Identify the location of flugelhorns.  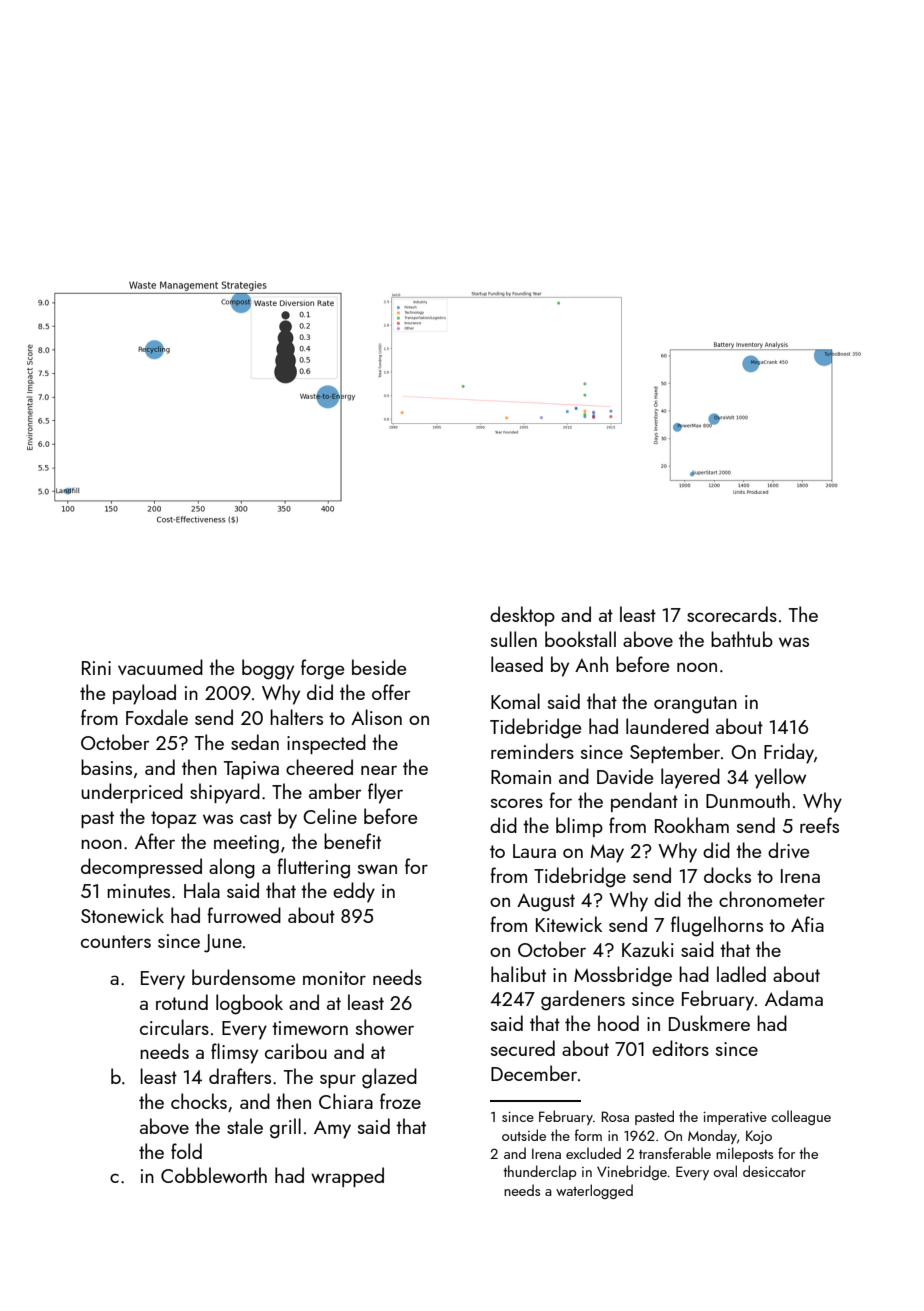
(717, 926).
